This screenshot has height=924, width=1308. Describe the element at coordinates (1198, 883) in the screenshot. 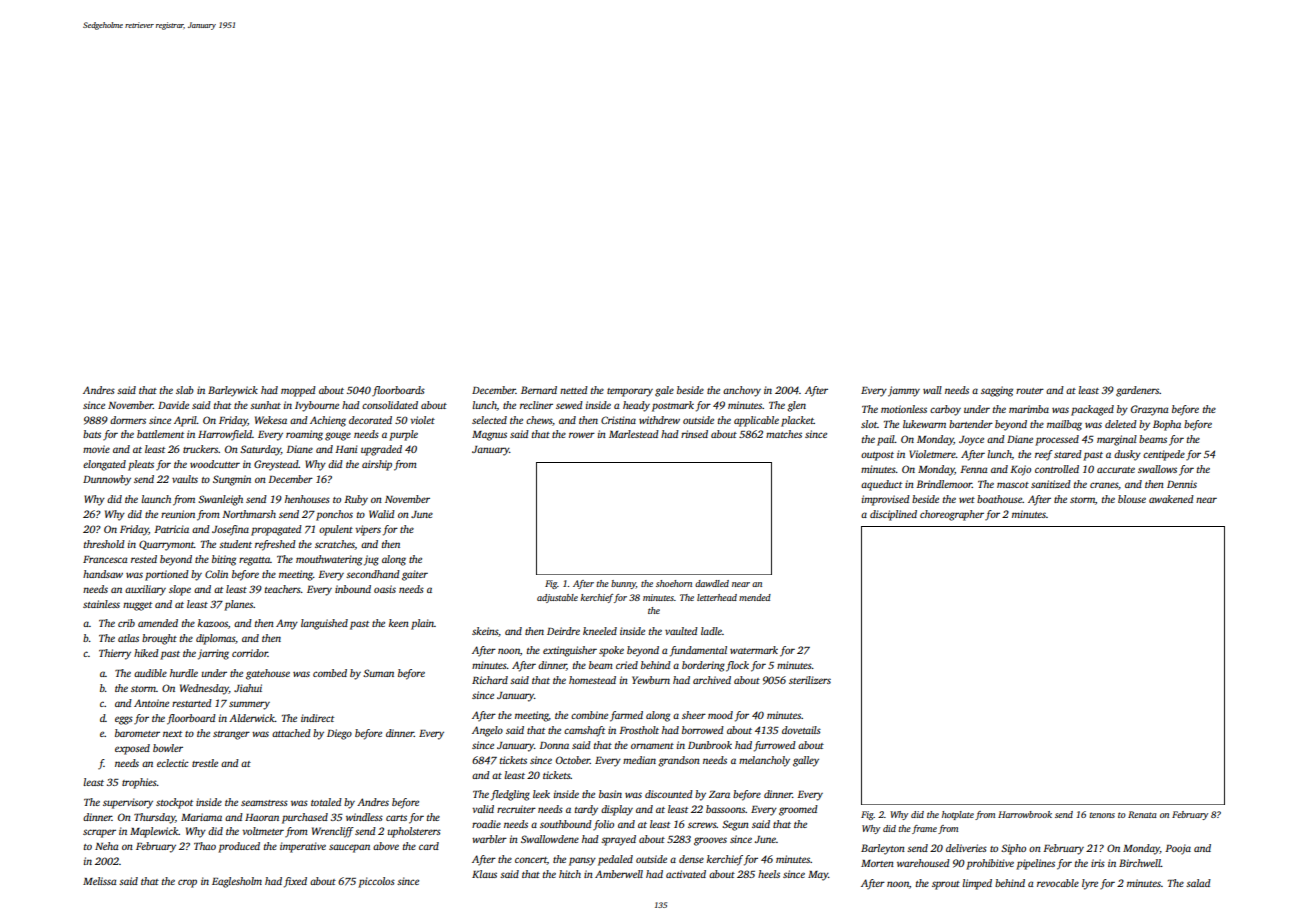

I see `salad` at that location.
